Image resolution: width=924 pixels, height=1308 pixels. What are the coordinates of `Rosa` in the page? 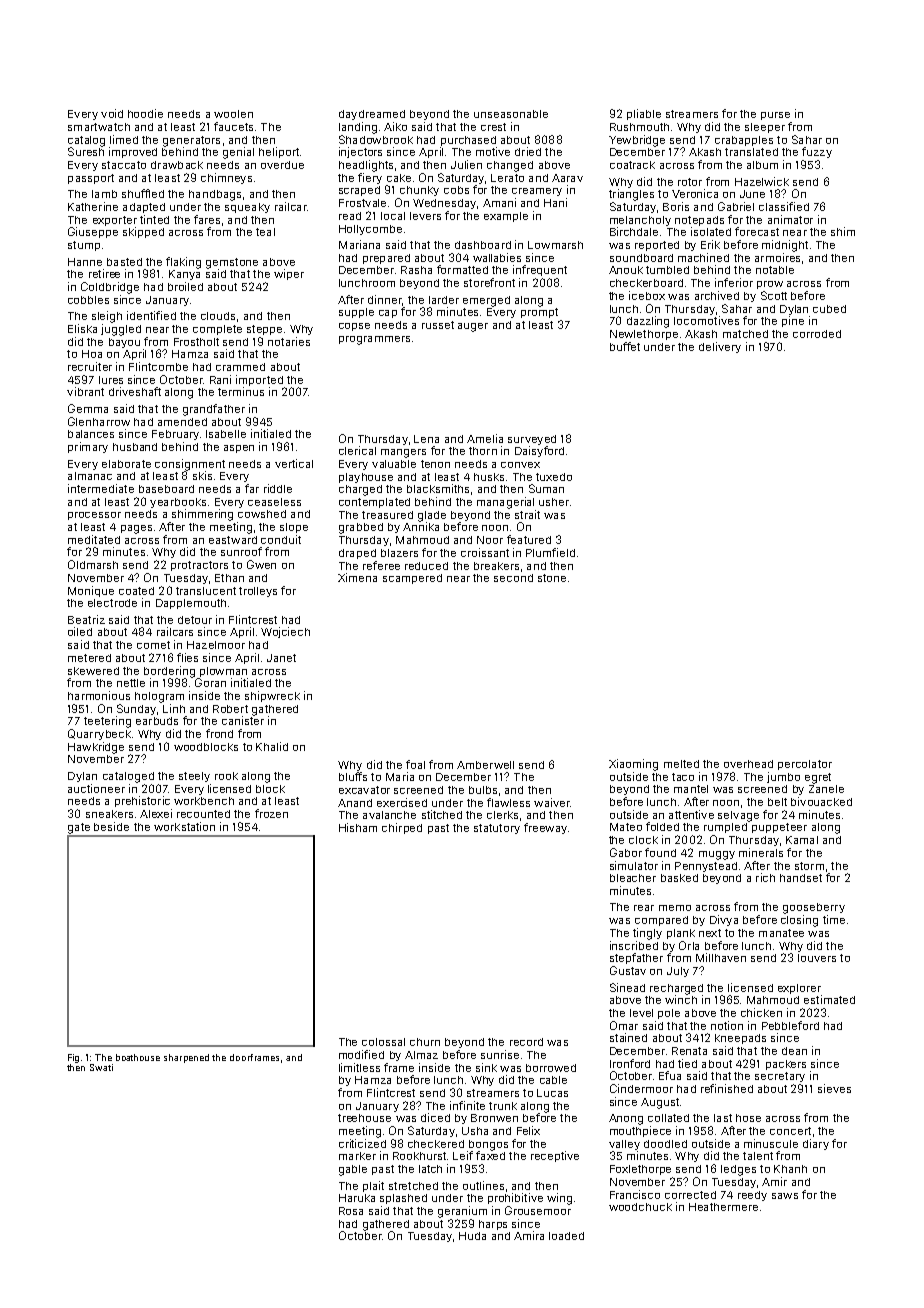 It's located at (351, 1211).
